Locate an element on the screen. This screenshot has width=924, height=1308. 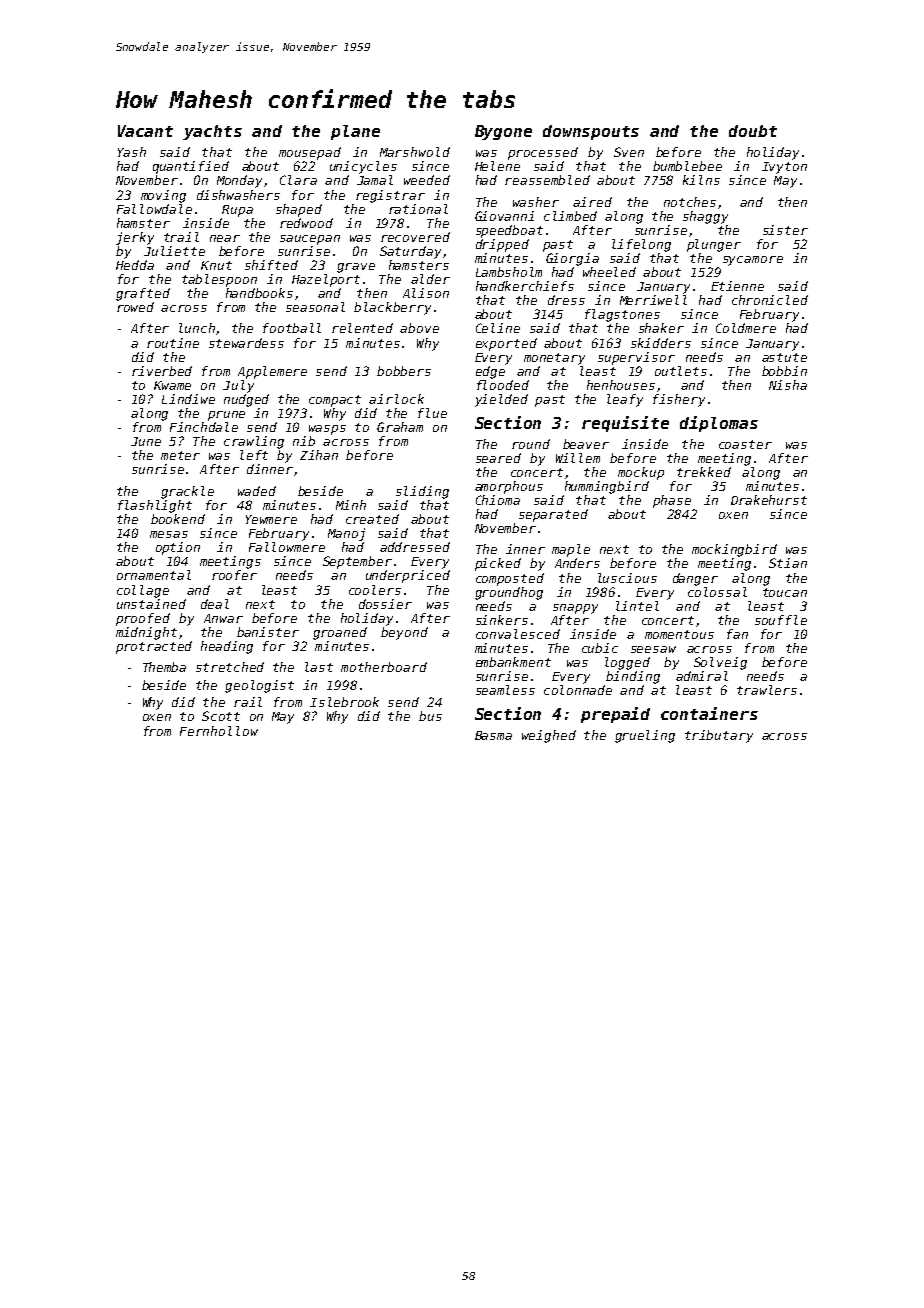
yachts is located at coordinates (212, 132).
